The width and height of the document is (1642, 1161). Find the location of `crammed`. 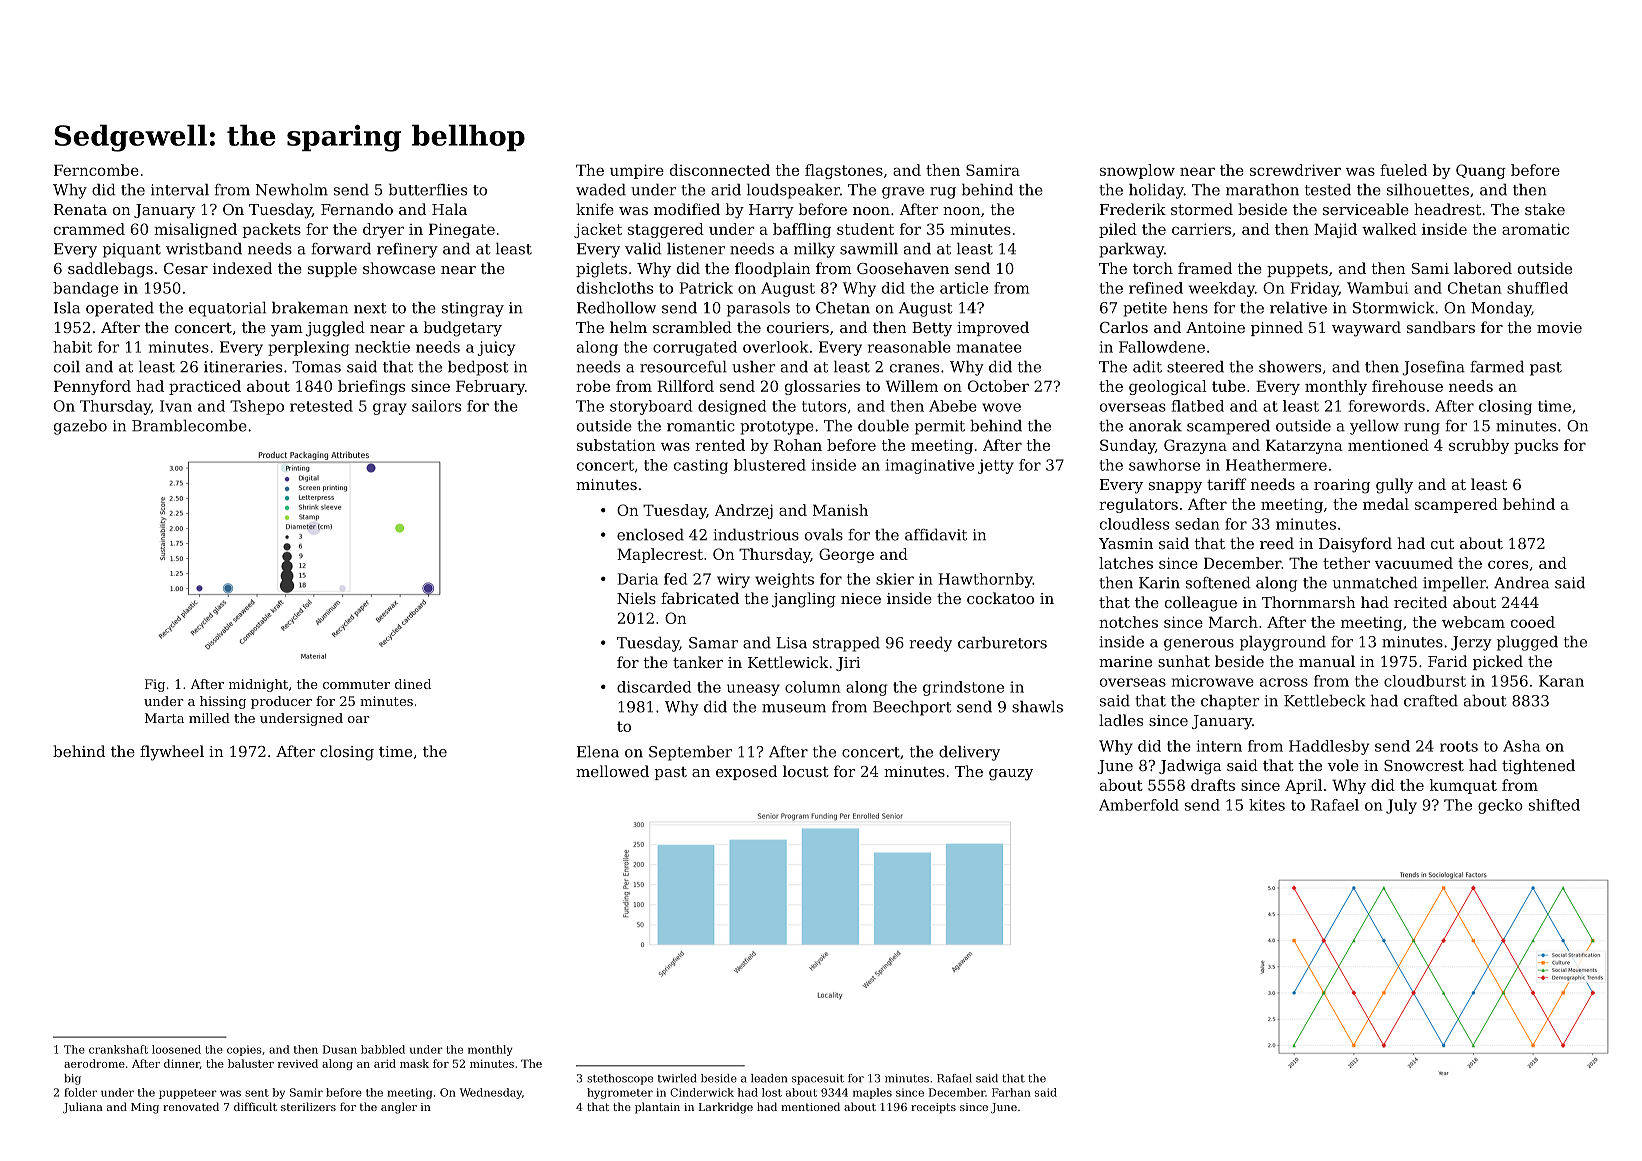

crammed is located at coordinates (89, 229).
